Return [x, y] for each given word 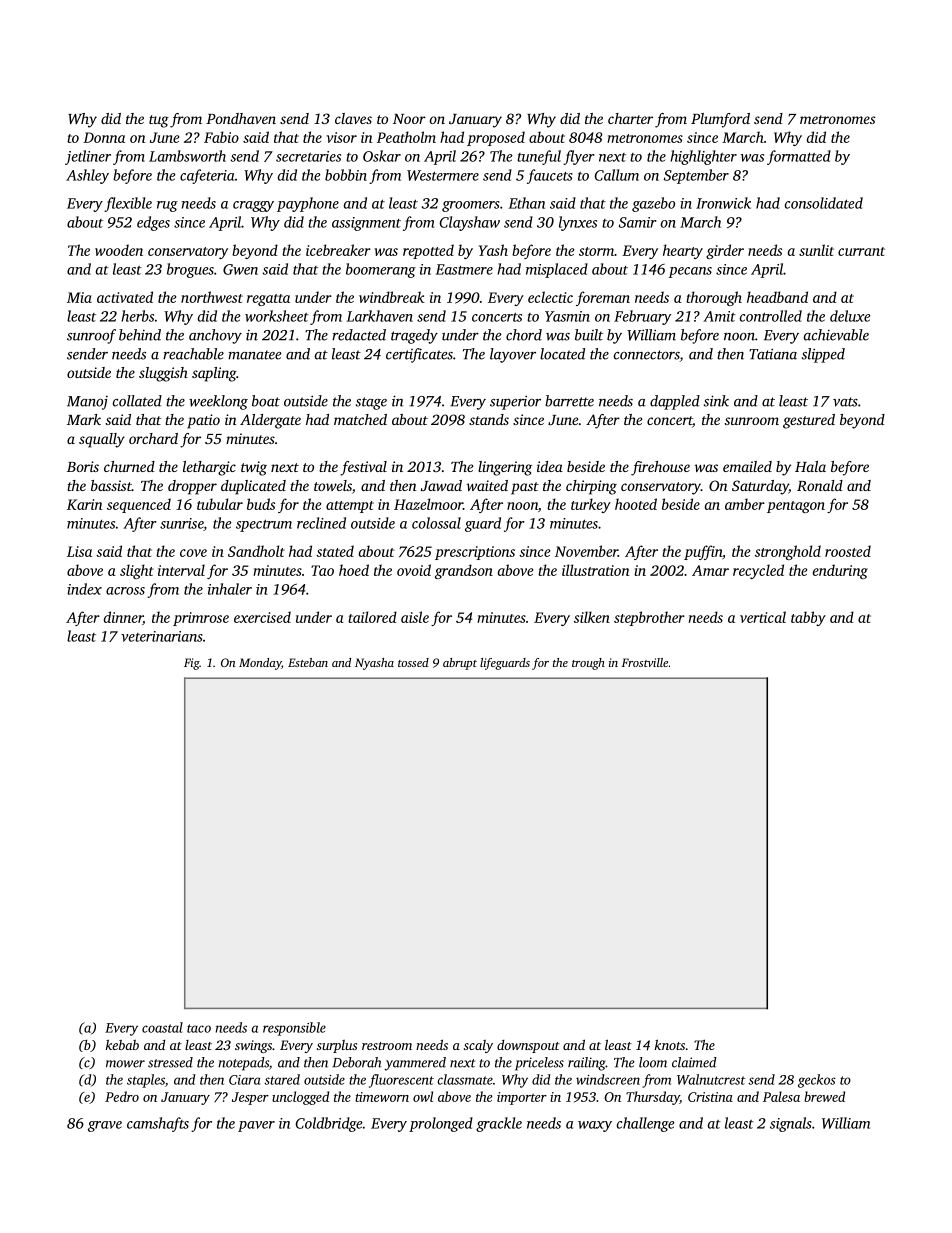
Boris [83, 466]
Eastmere [464, 269]
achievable [836, 335]
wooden [119, 250]
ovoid [414, 570]
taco [199, 1028]
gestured [809, 421]
